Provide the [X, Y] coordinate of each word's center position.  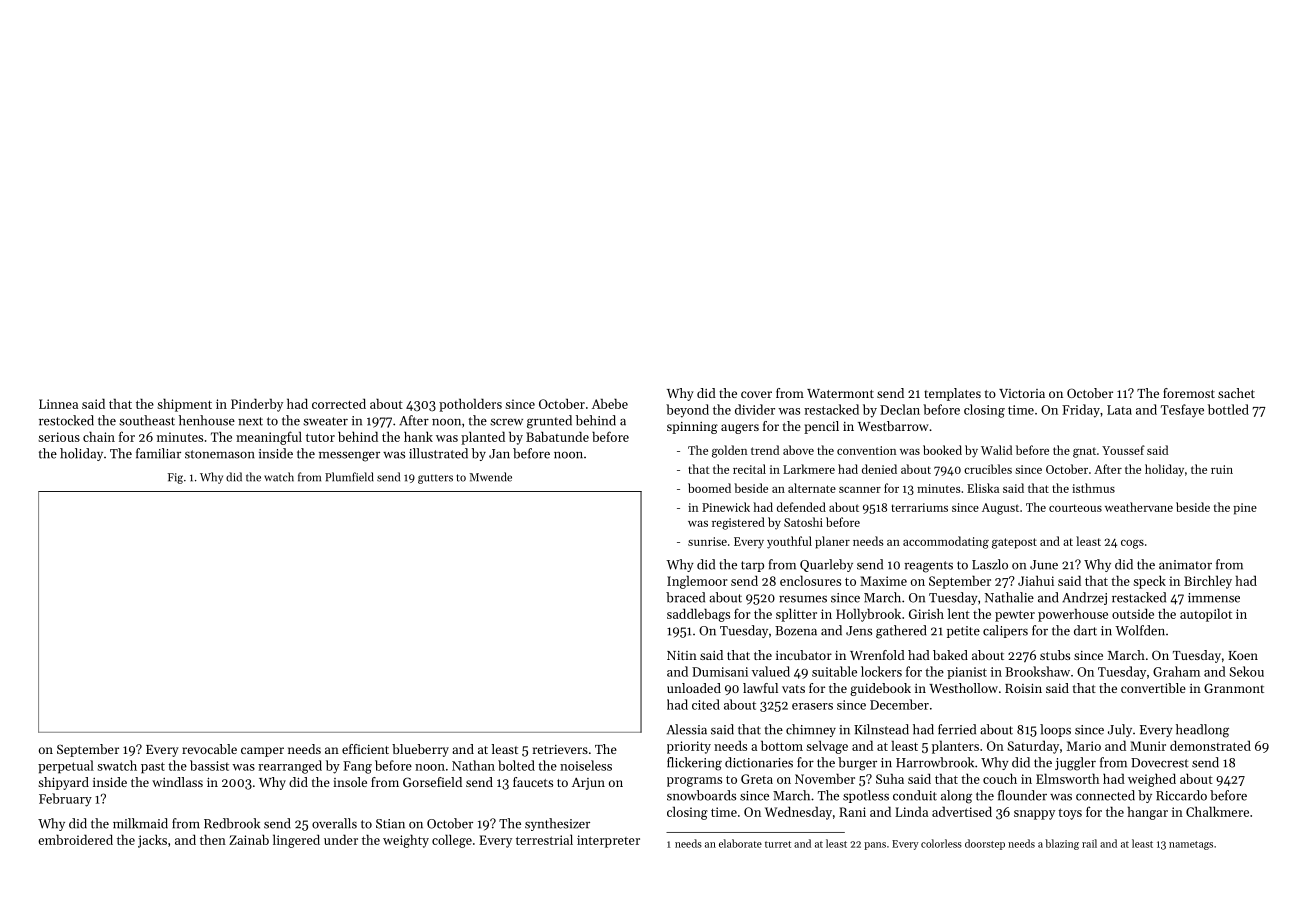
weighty [406, 841]
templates [952, 394]
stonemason [220, 454]
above [798, 450]
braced [685, 597]
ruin [1222, 469]
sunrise [707, 541]
